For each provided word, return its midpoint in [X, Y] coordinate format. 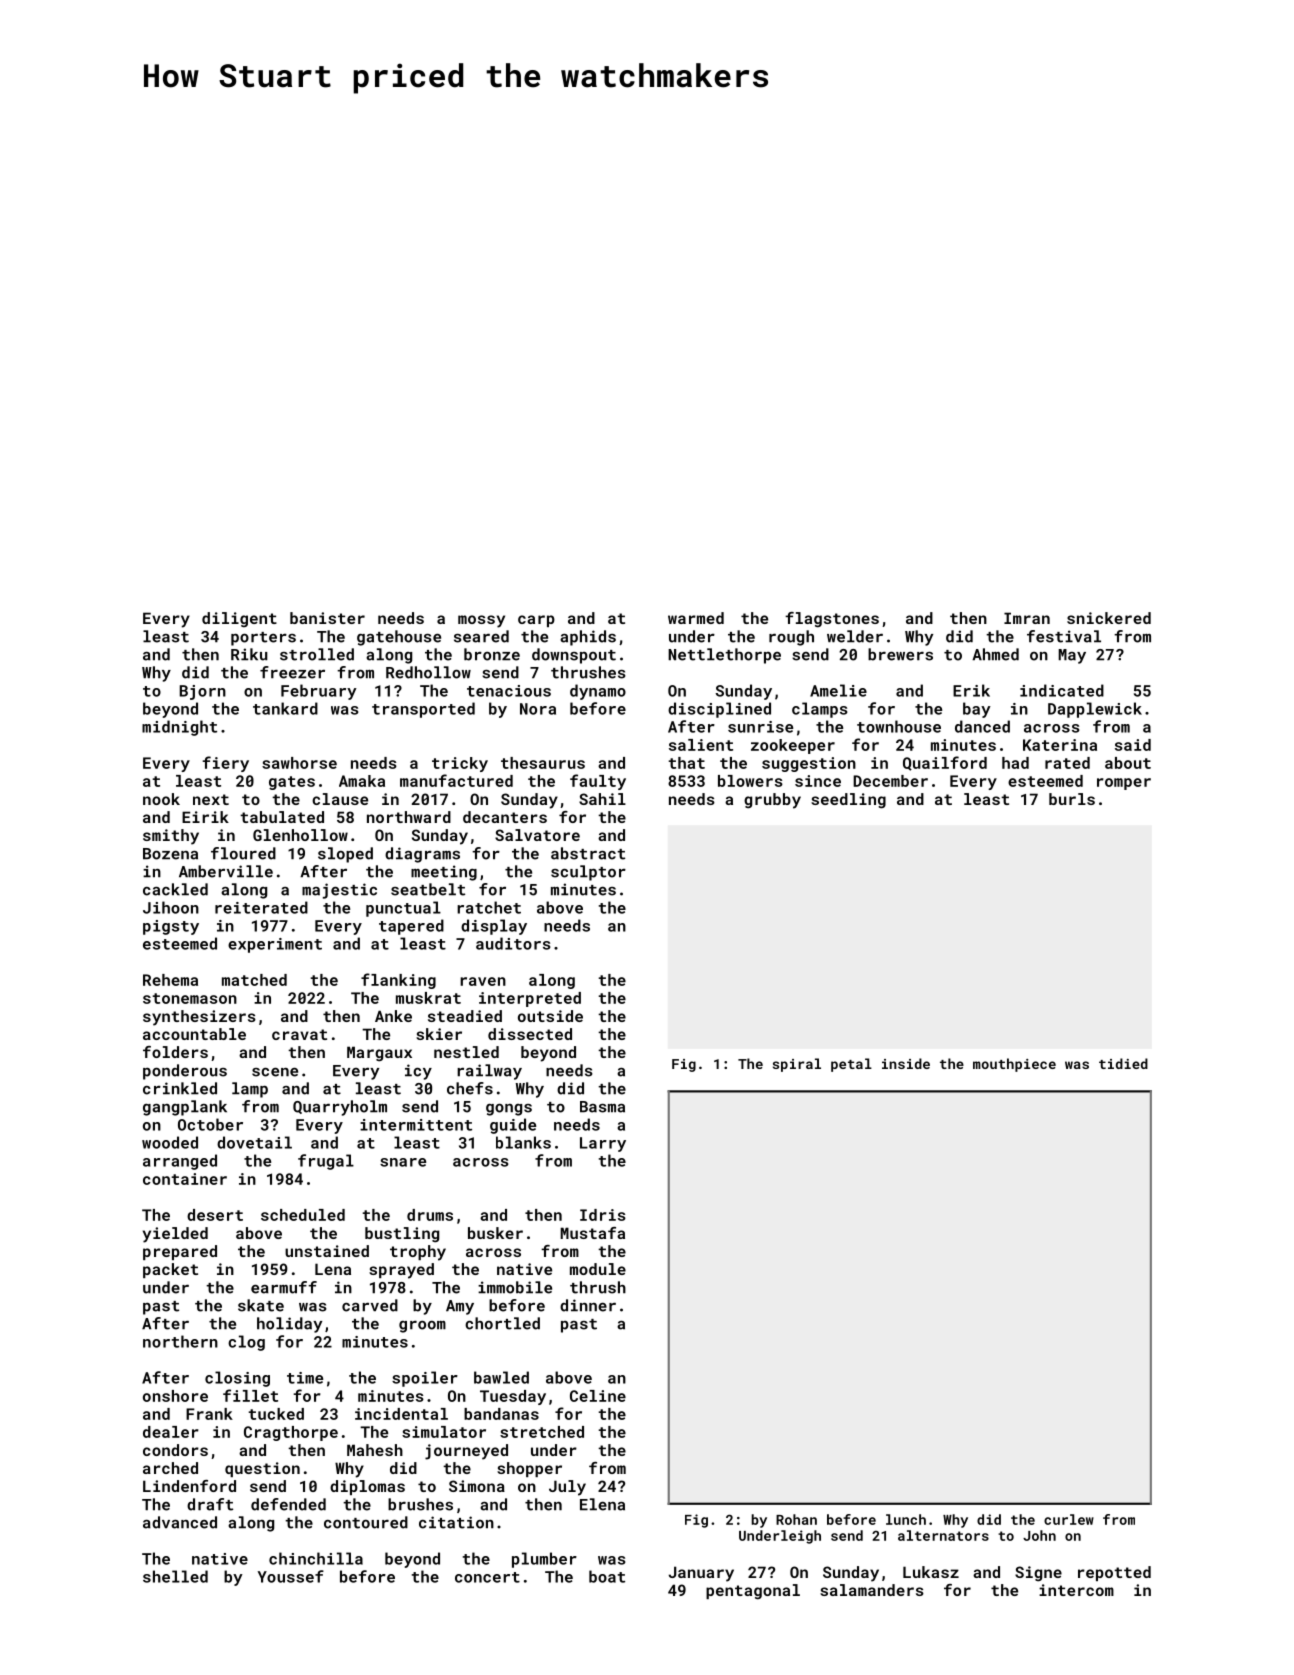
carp [536, 621]
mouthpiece [1014, 1065]
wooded [170, 1142]
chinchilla [316, 1558]
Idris [603, 1215]
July [567, 1488]
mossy [481, 621]
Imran [1027, 618]
